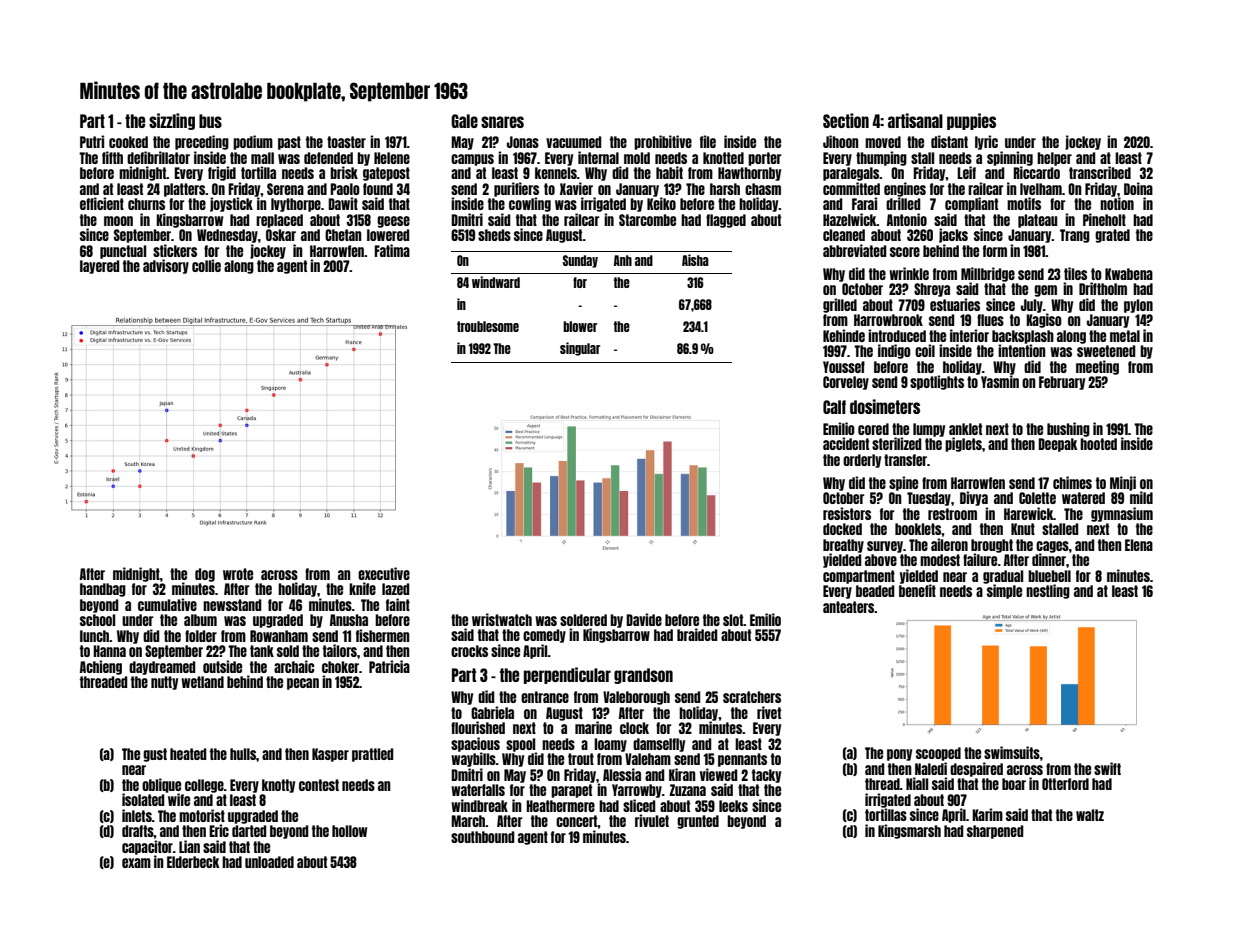 Image resolution: width=1233 pixels, height=952 pixels. Describe the element at coordinates (269, 862) in the screenshot. I see `unloaded` at that location.
